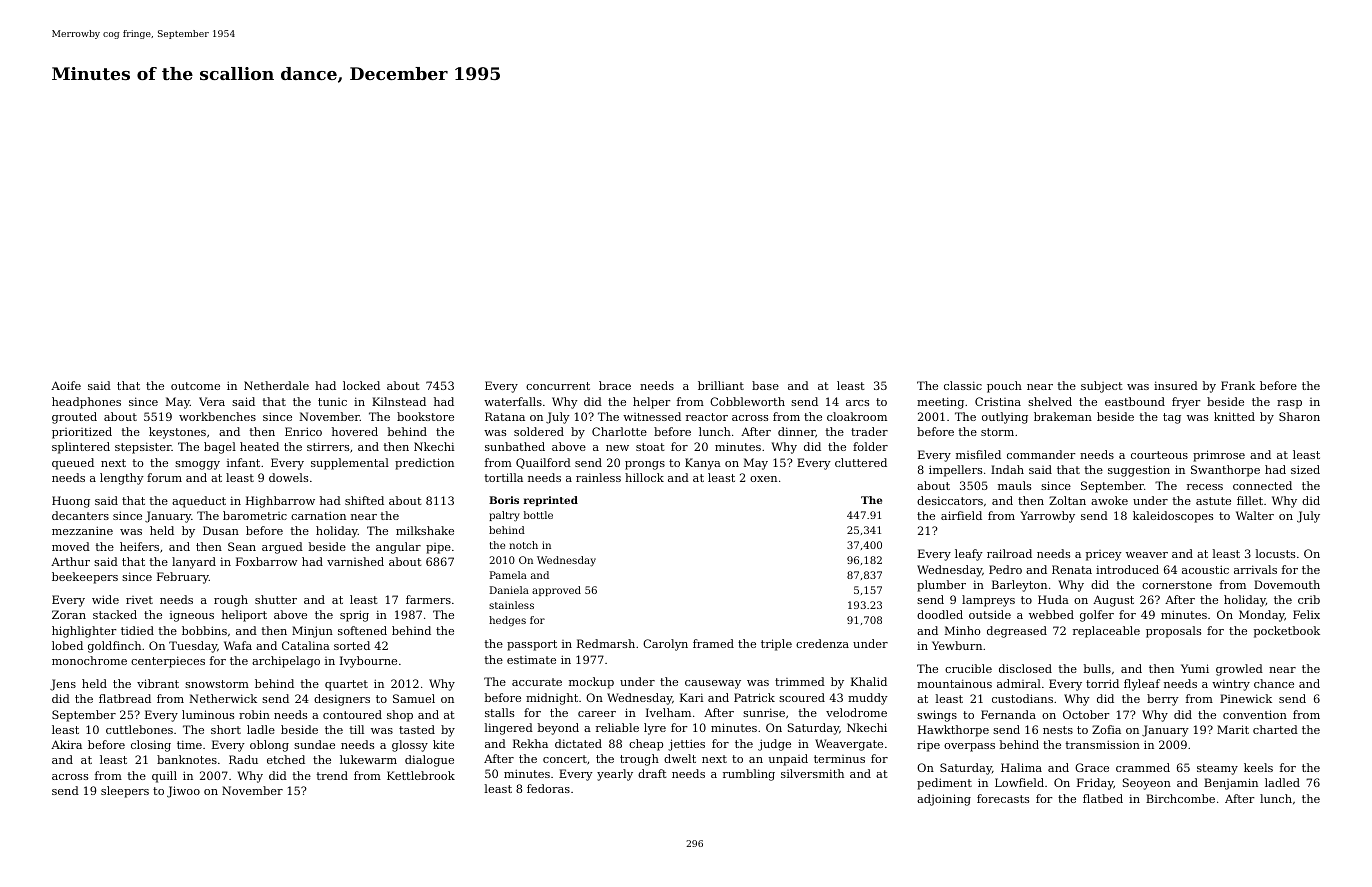  I want to click on pocketbook, so click(1286, 632).
